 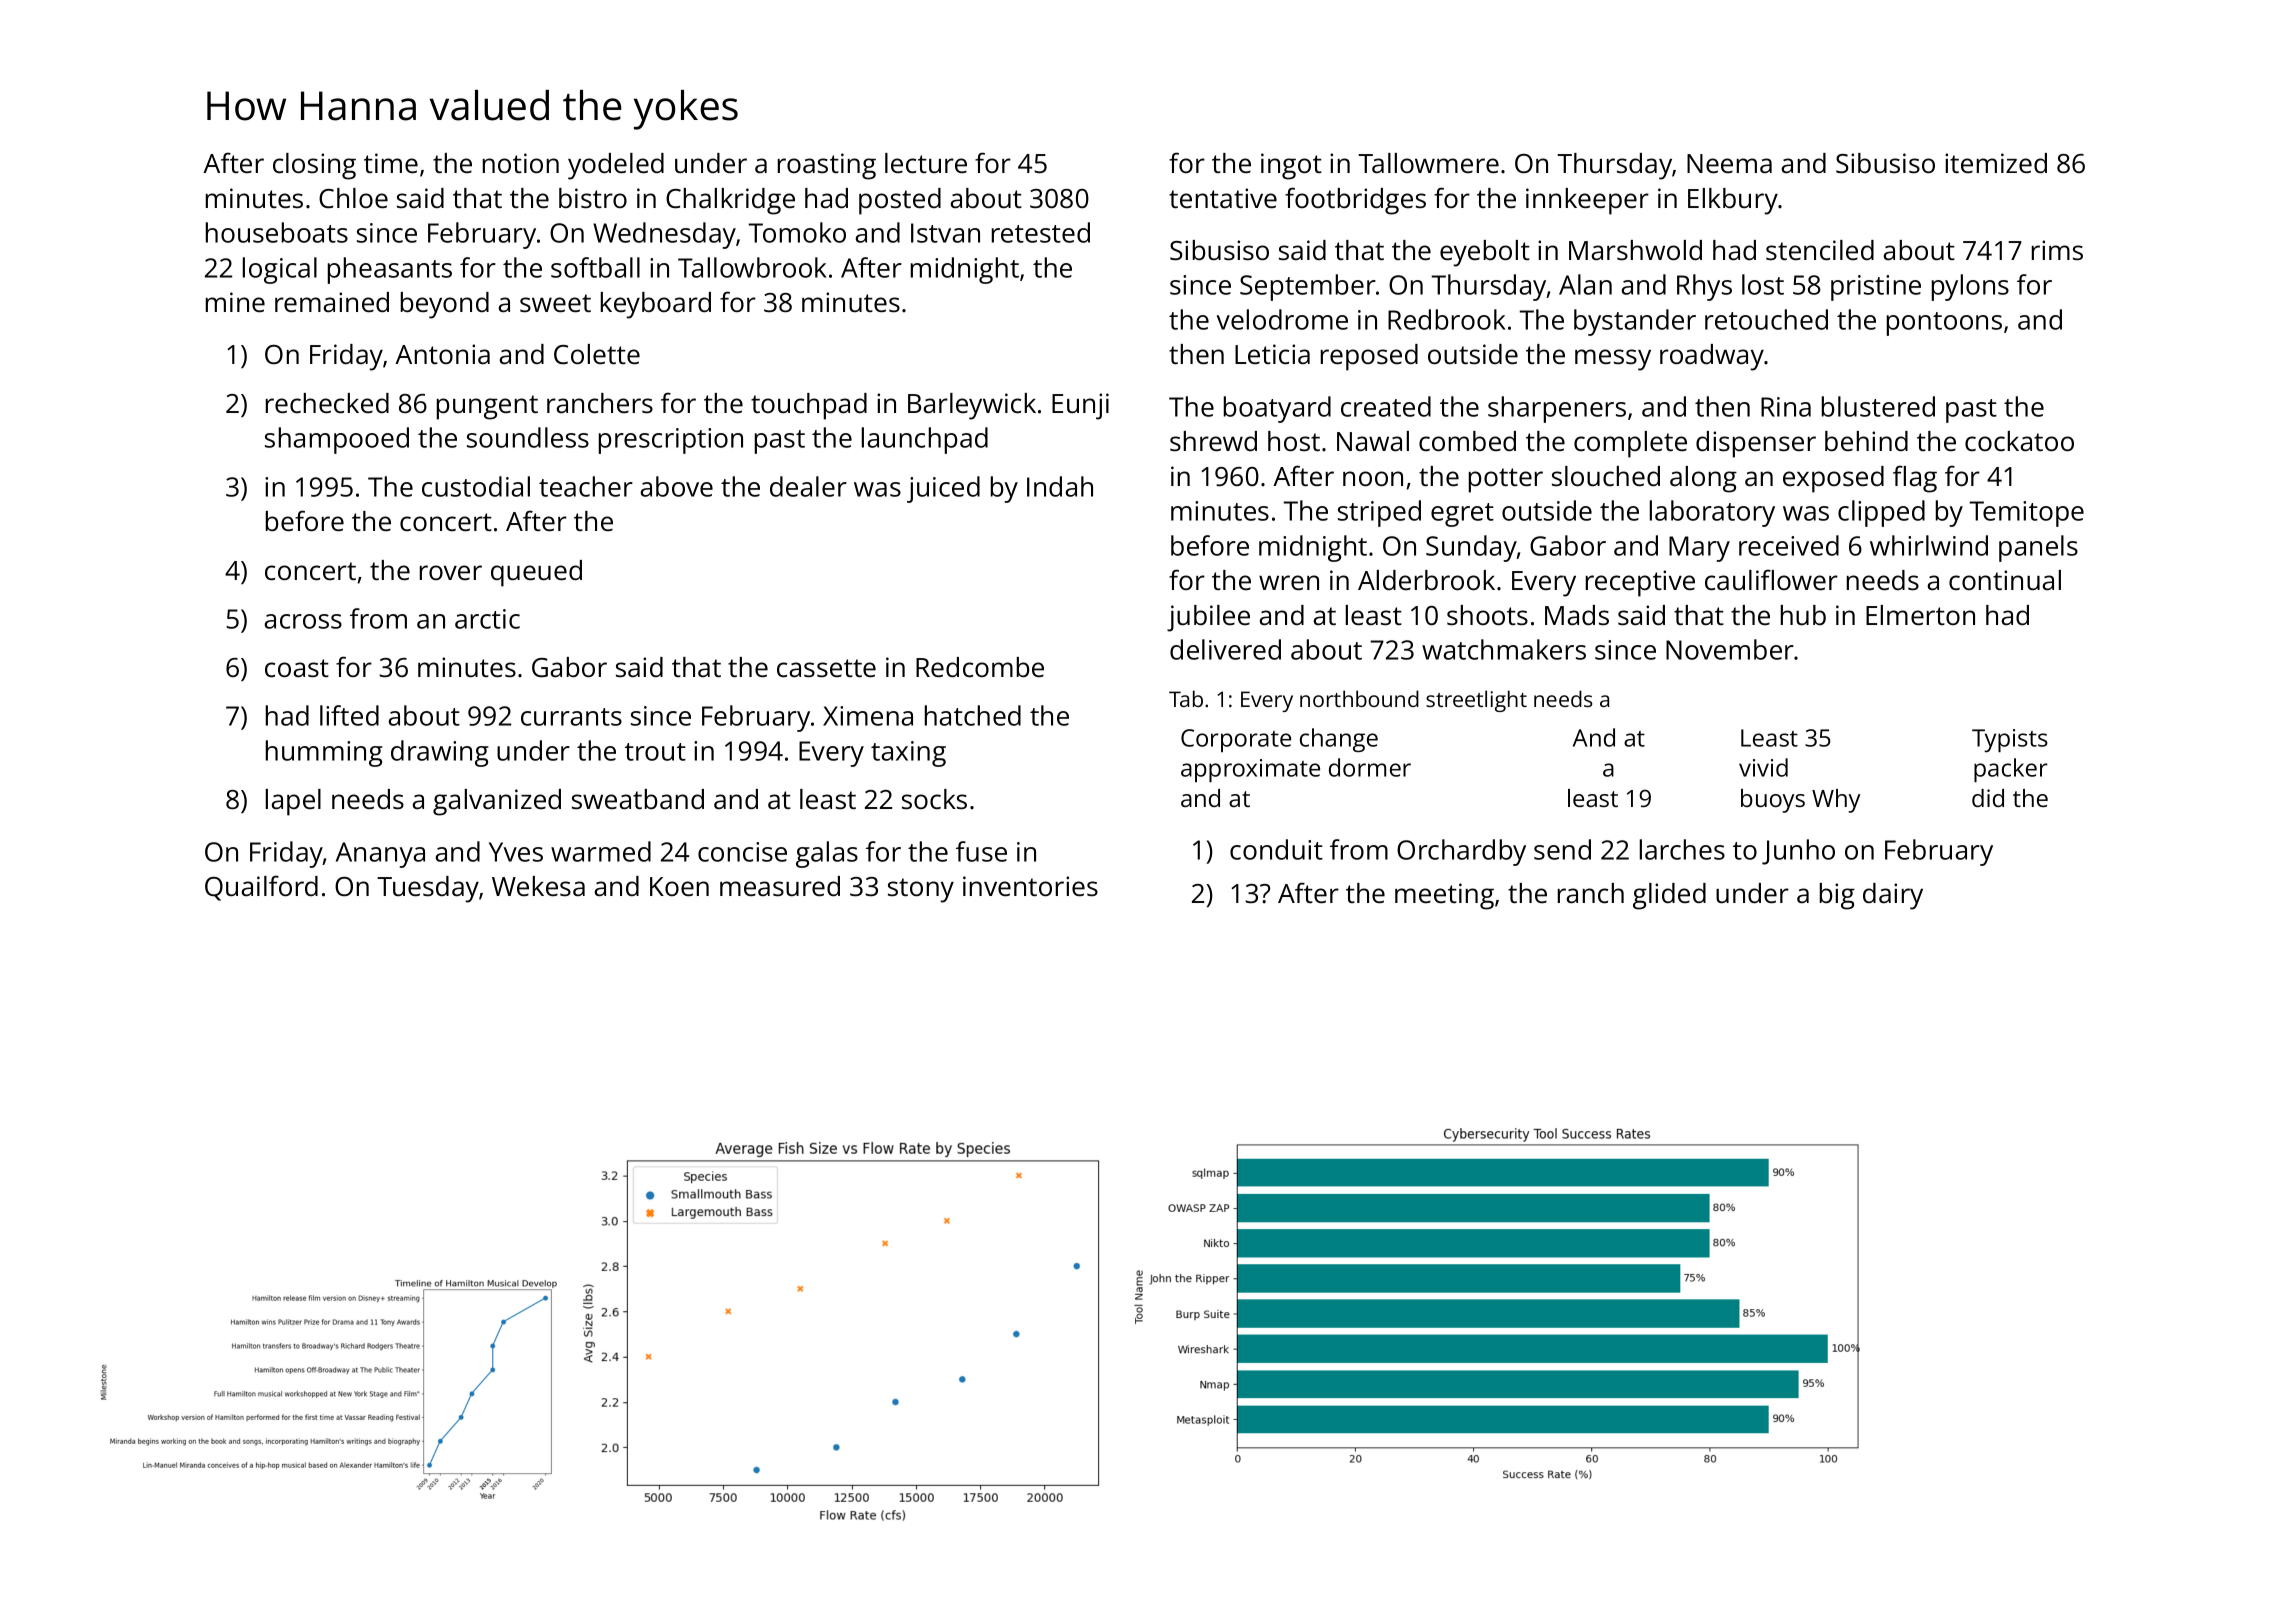 I want to click on prescription, so click(x=671, y=441).
